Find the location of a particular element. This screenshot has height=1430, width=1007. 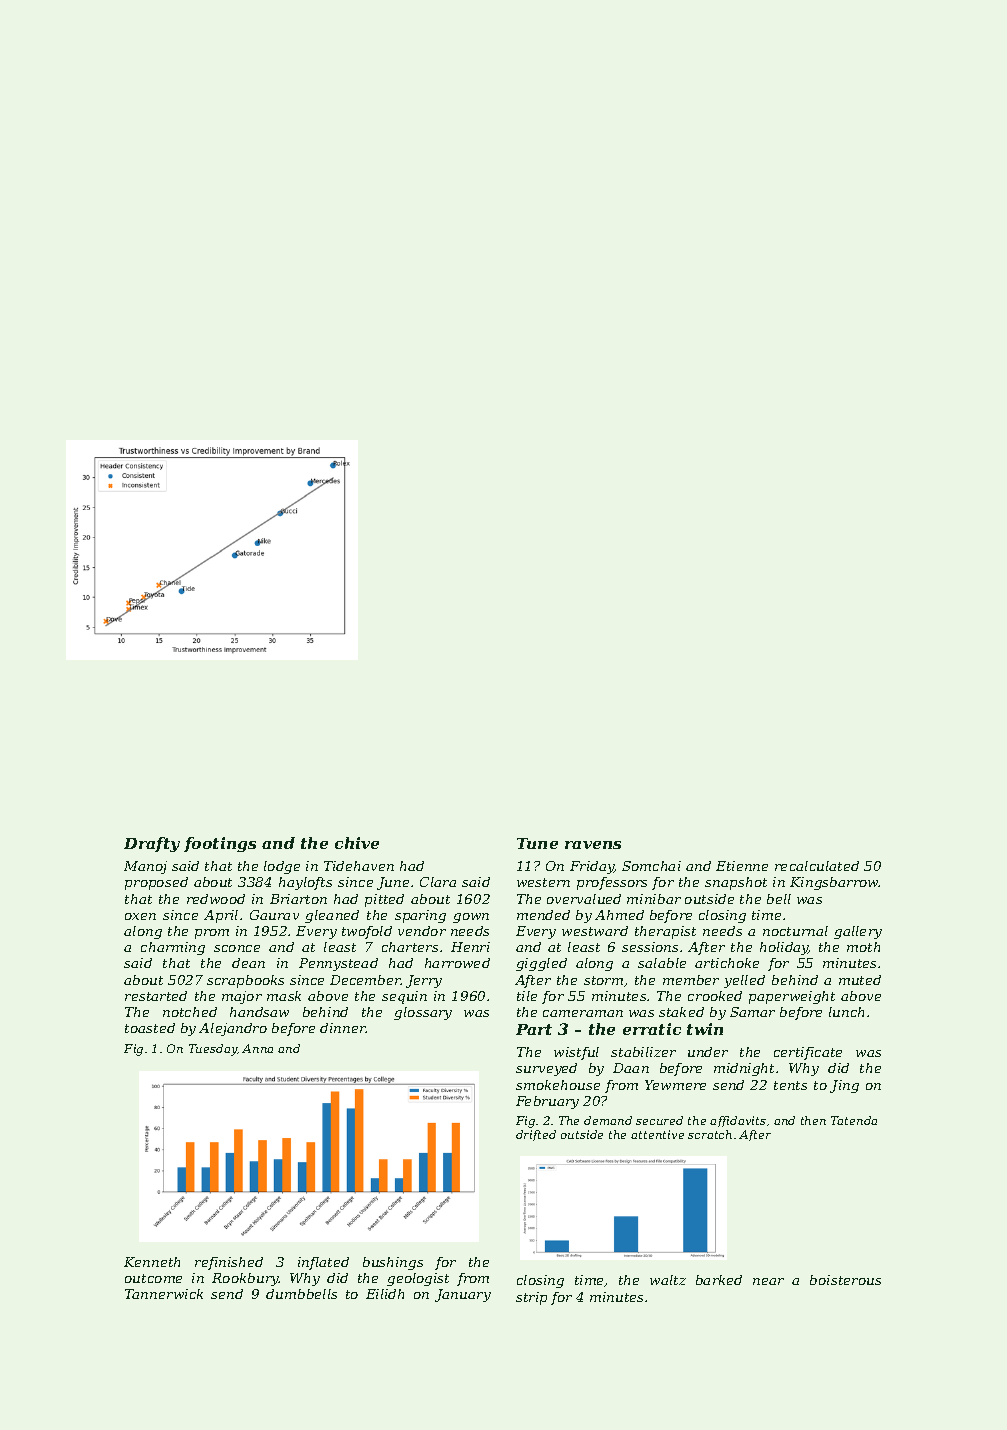

chive is located at coordinates (357, 843).
